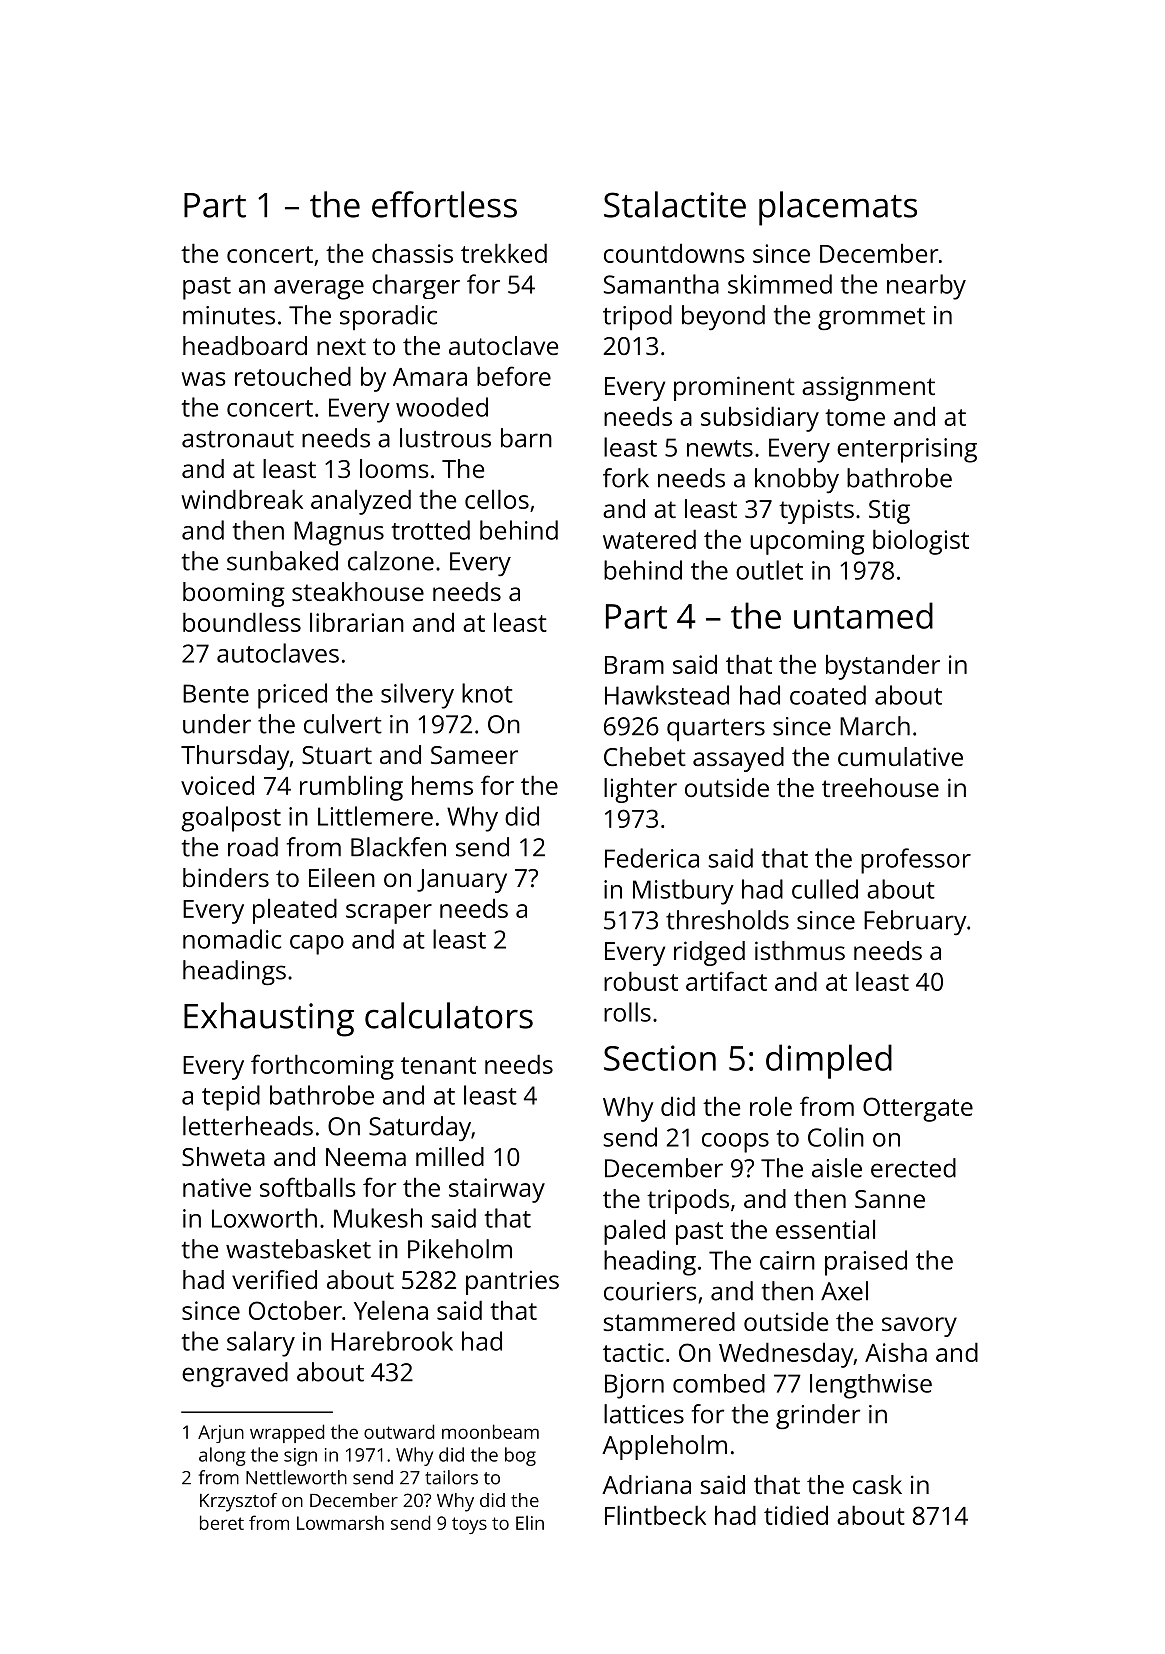 The width and height of the image is (1165, 1654). Describe the element at coordinates (921, 542) in the image. I see `biologist` at that location.
